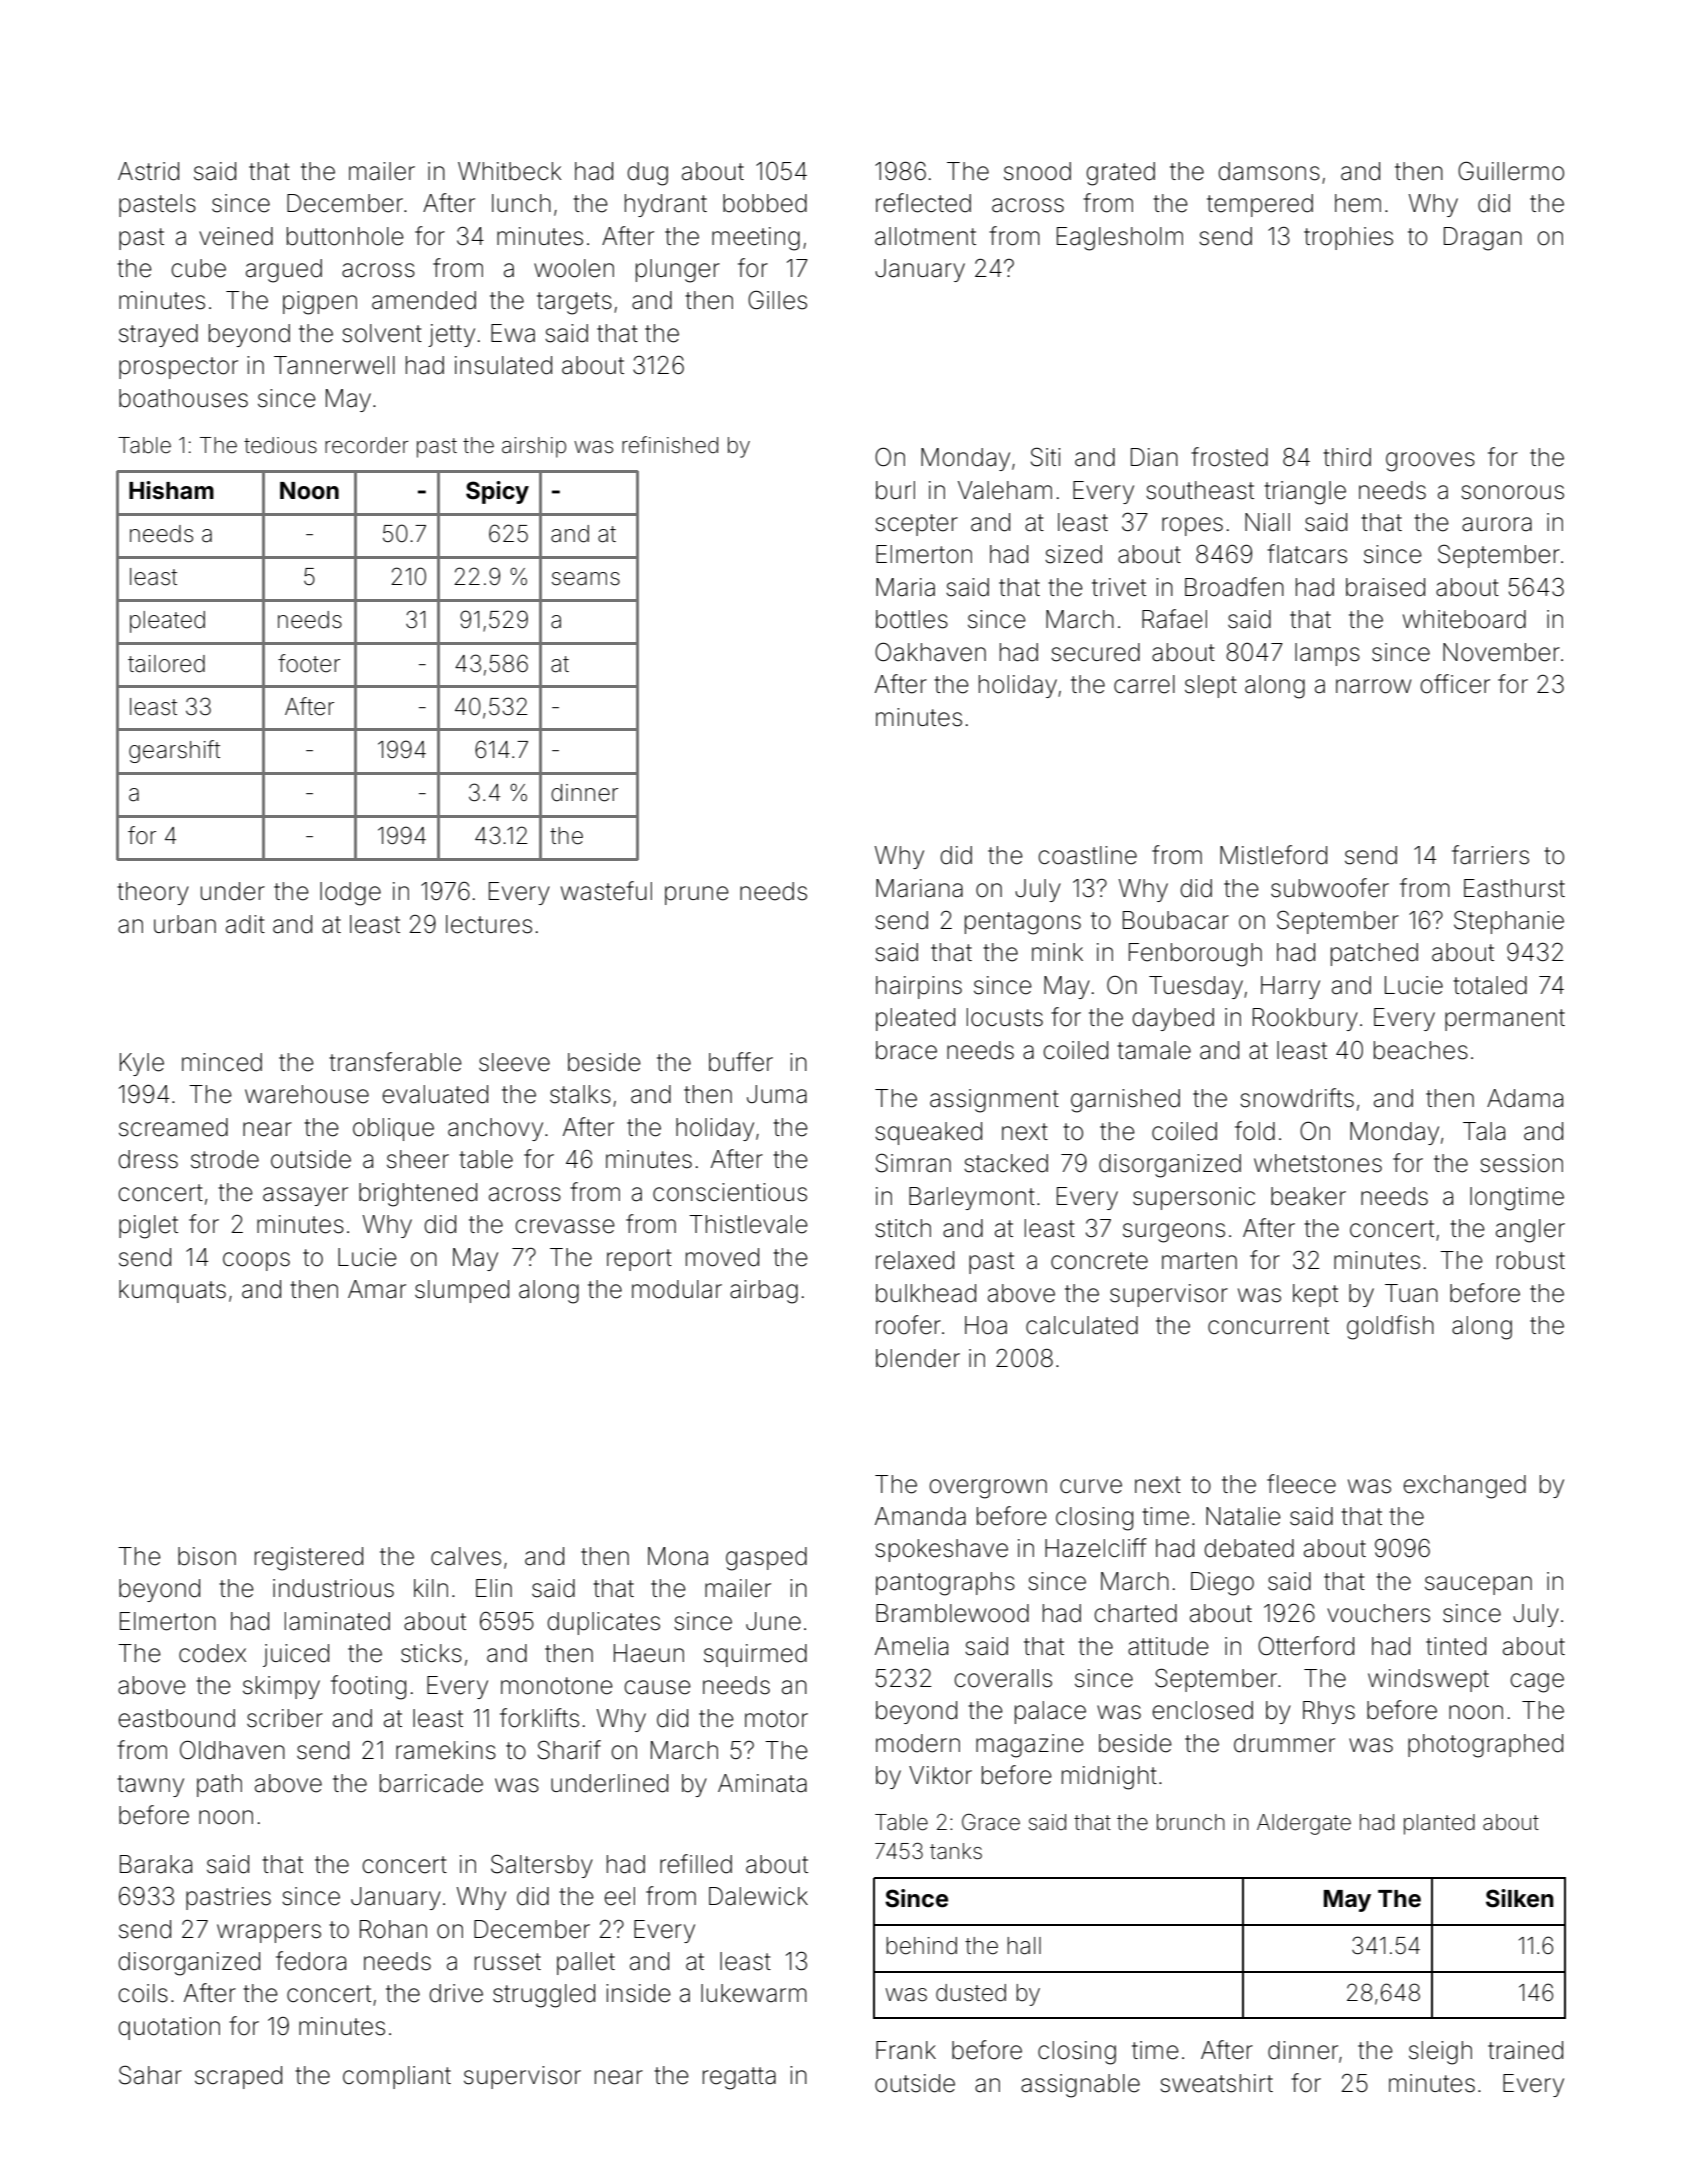  I want to click on officer, so click(1455, 684).
